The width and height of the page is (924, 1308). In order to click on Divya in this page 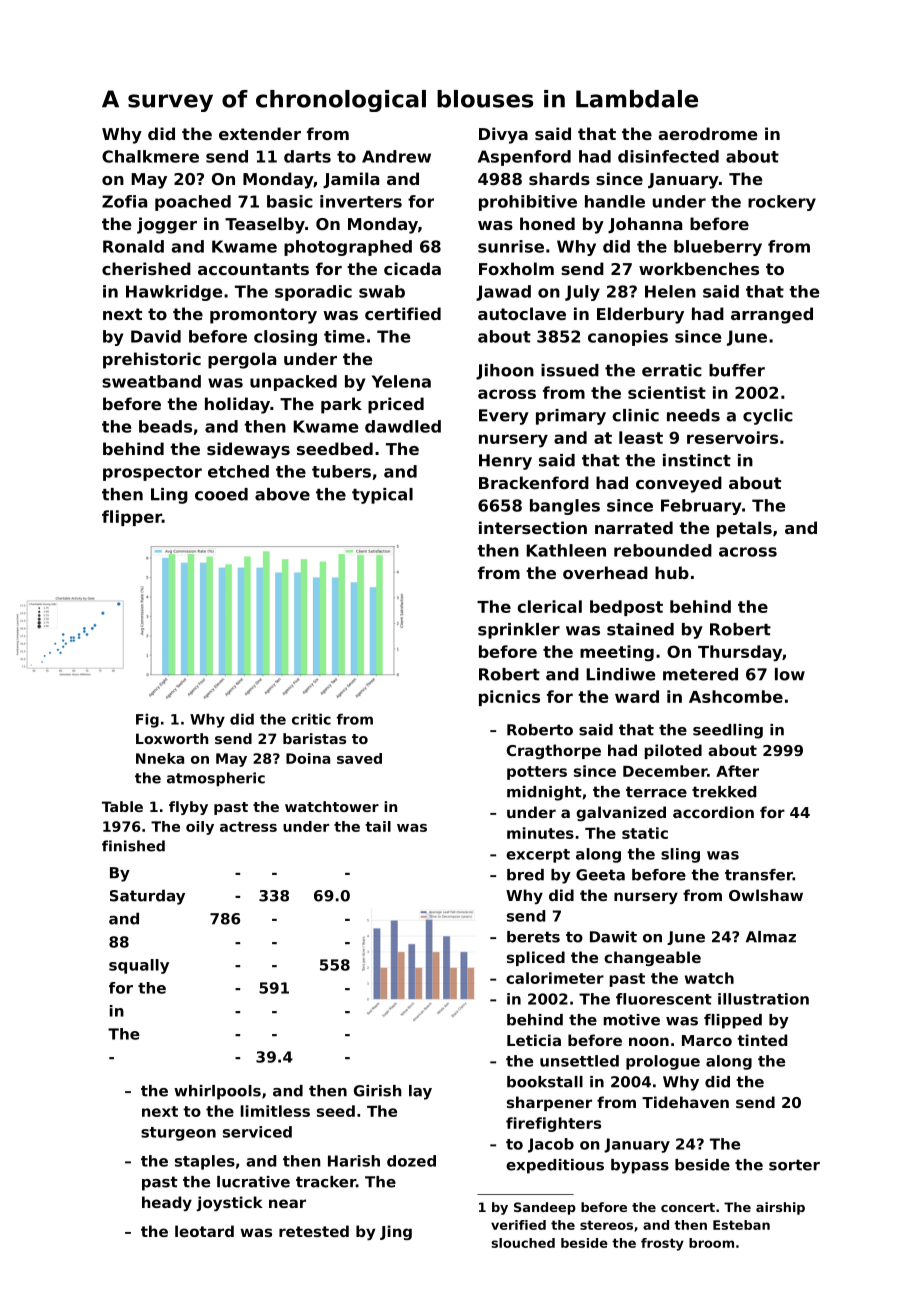, I will do `click(503, 135)`.
